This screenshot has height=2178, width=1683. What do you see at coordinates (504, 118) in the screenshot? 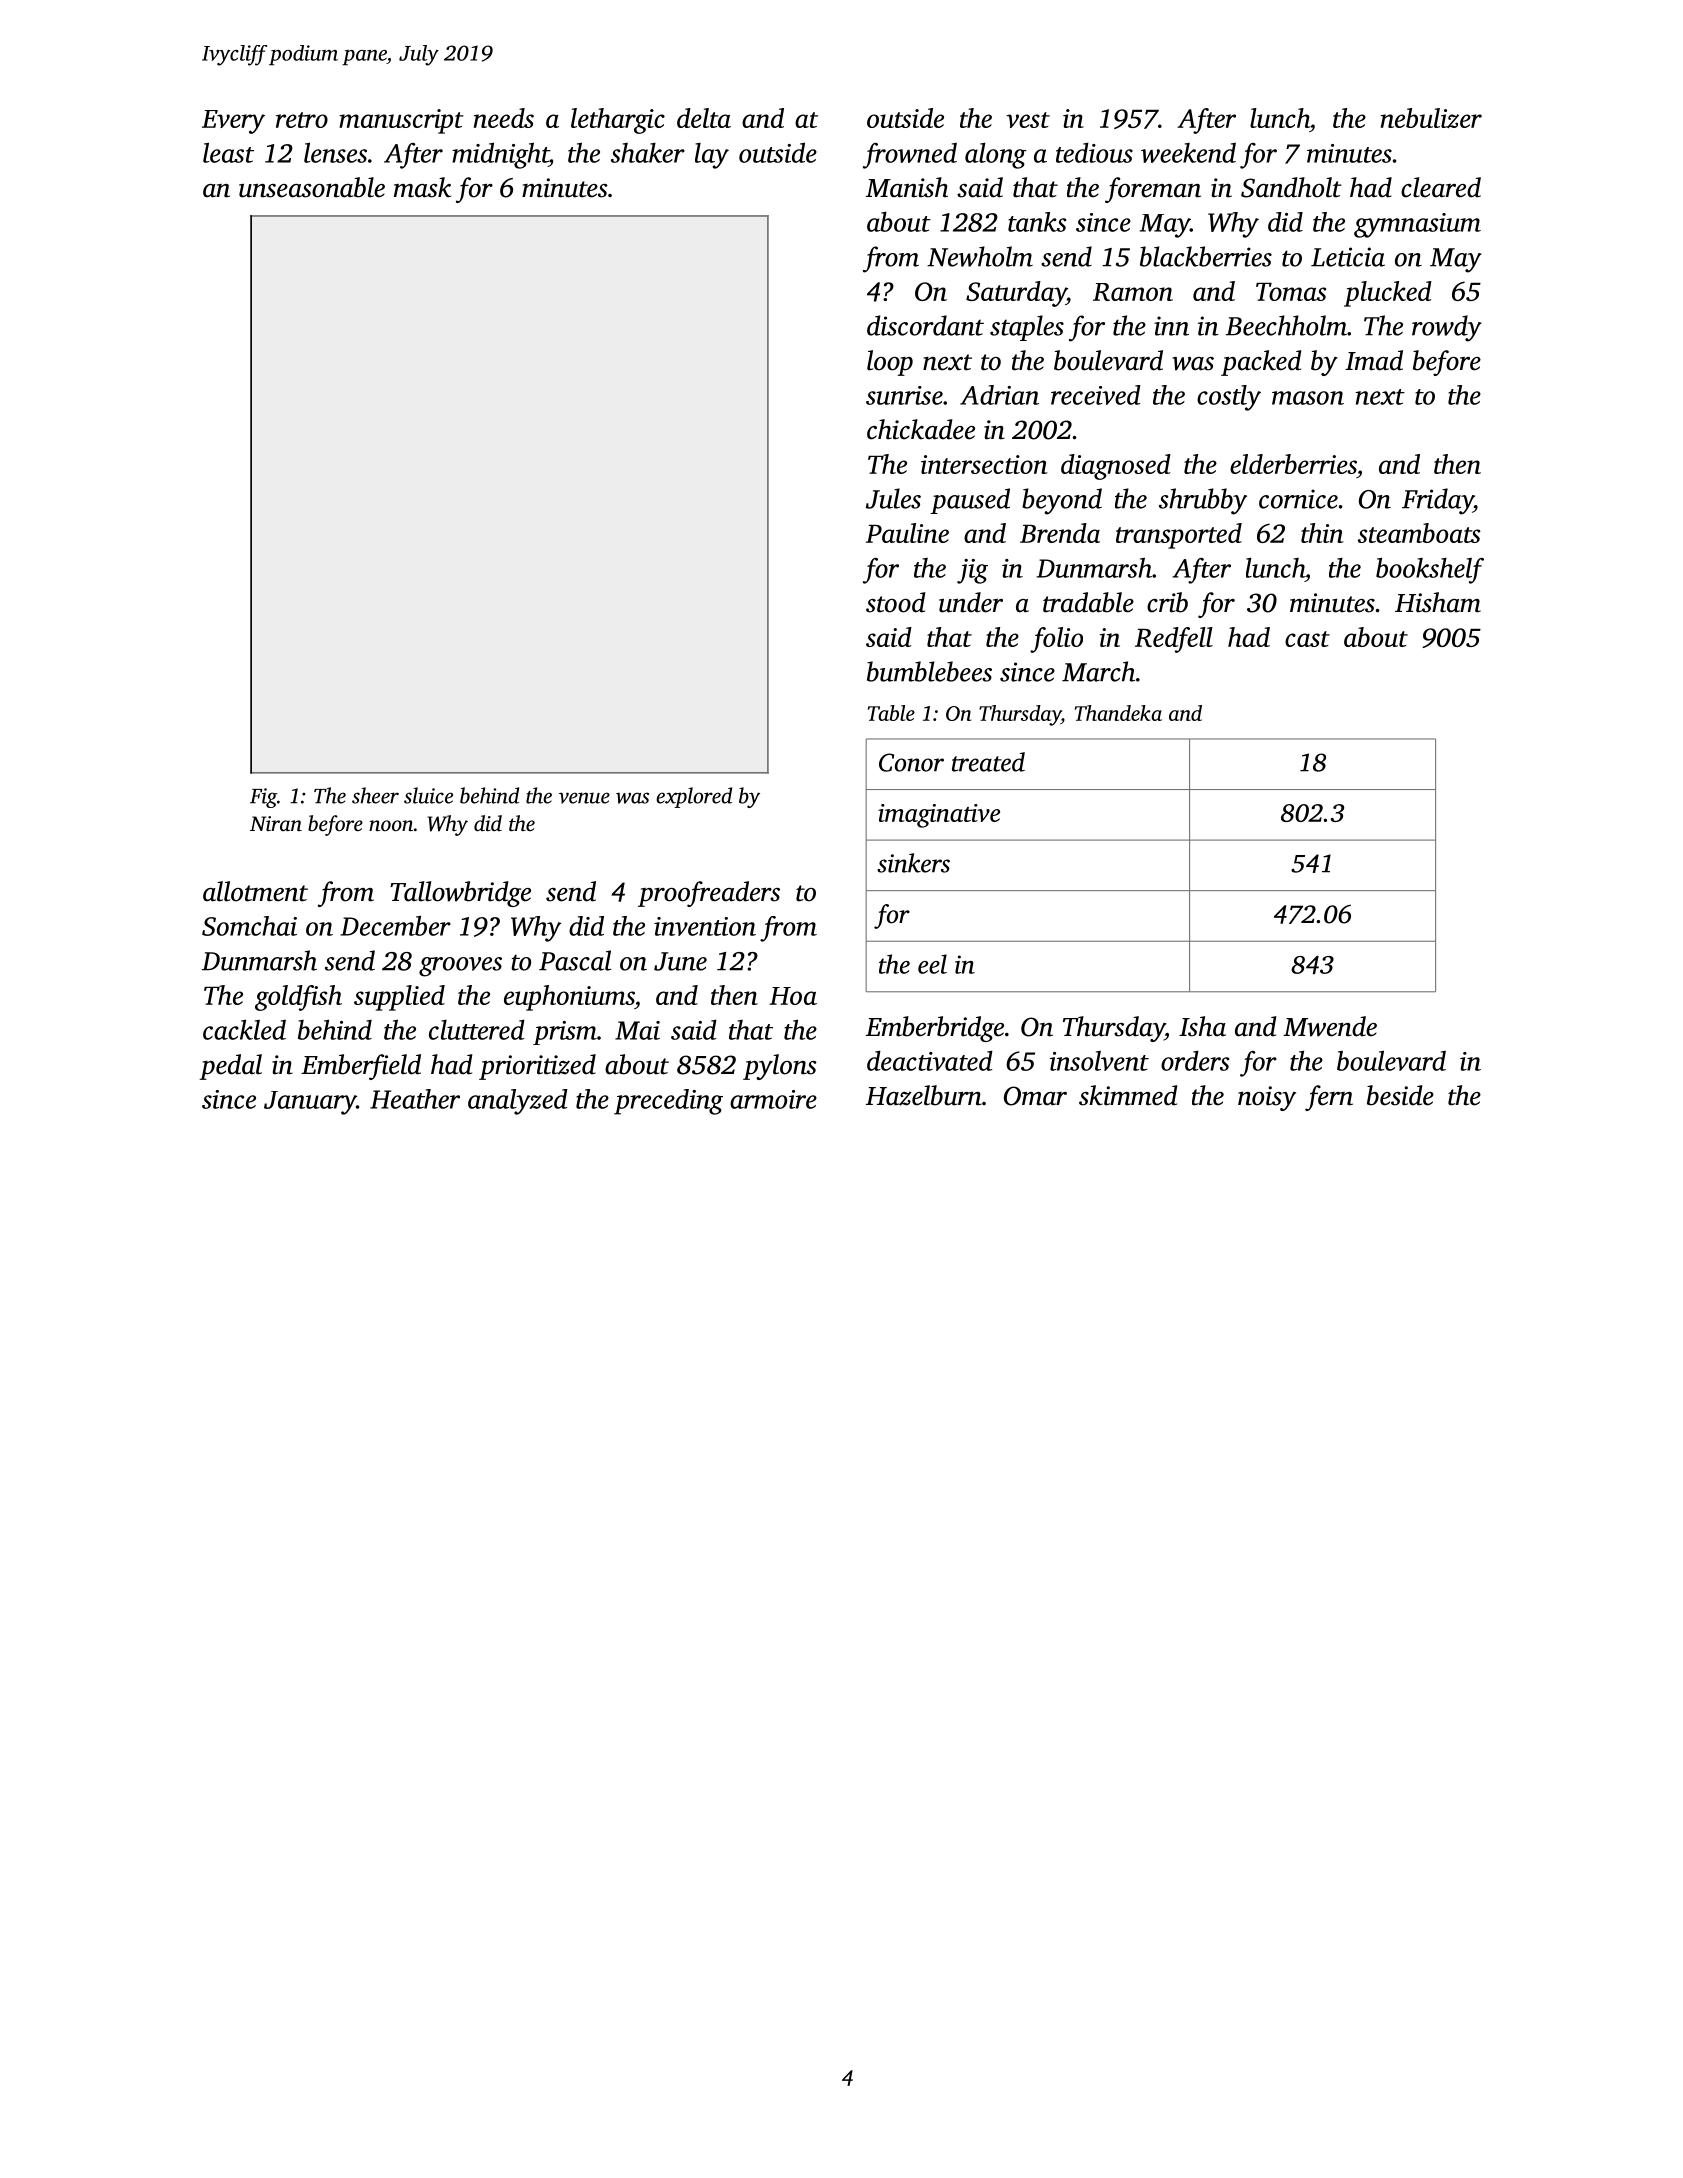
I see `needs` at bounding box center [504, 118].
